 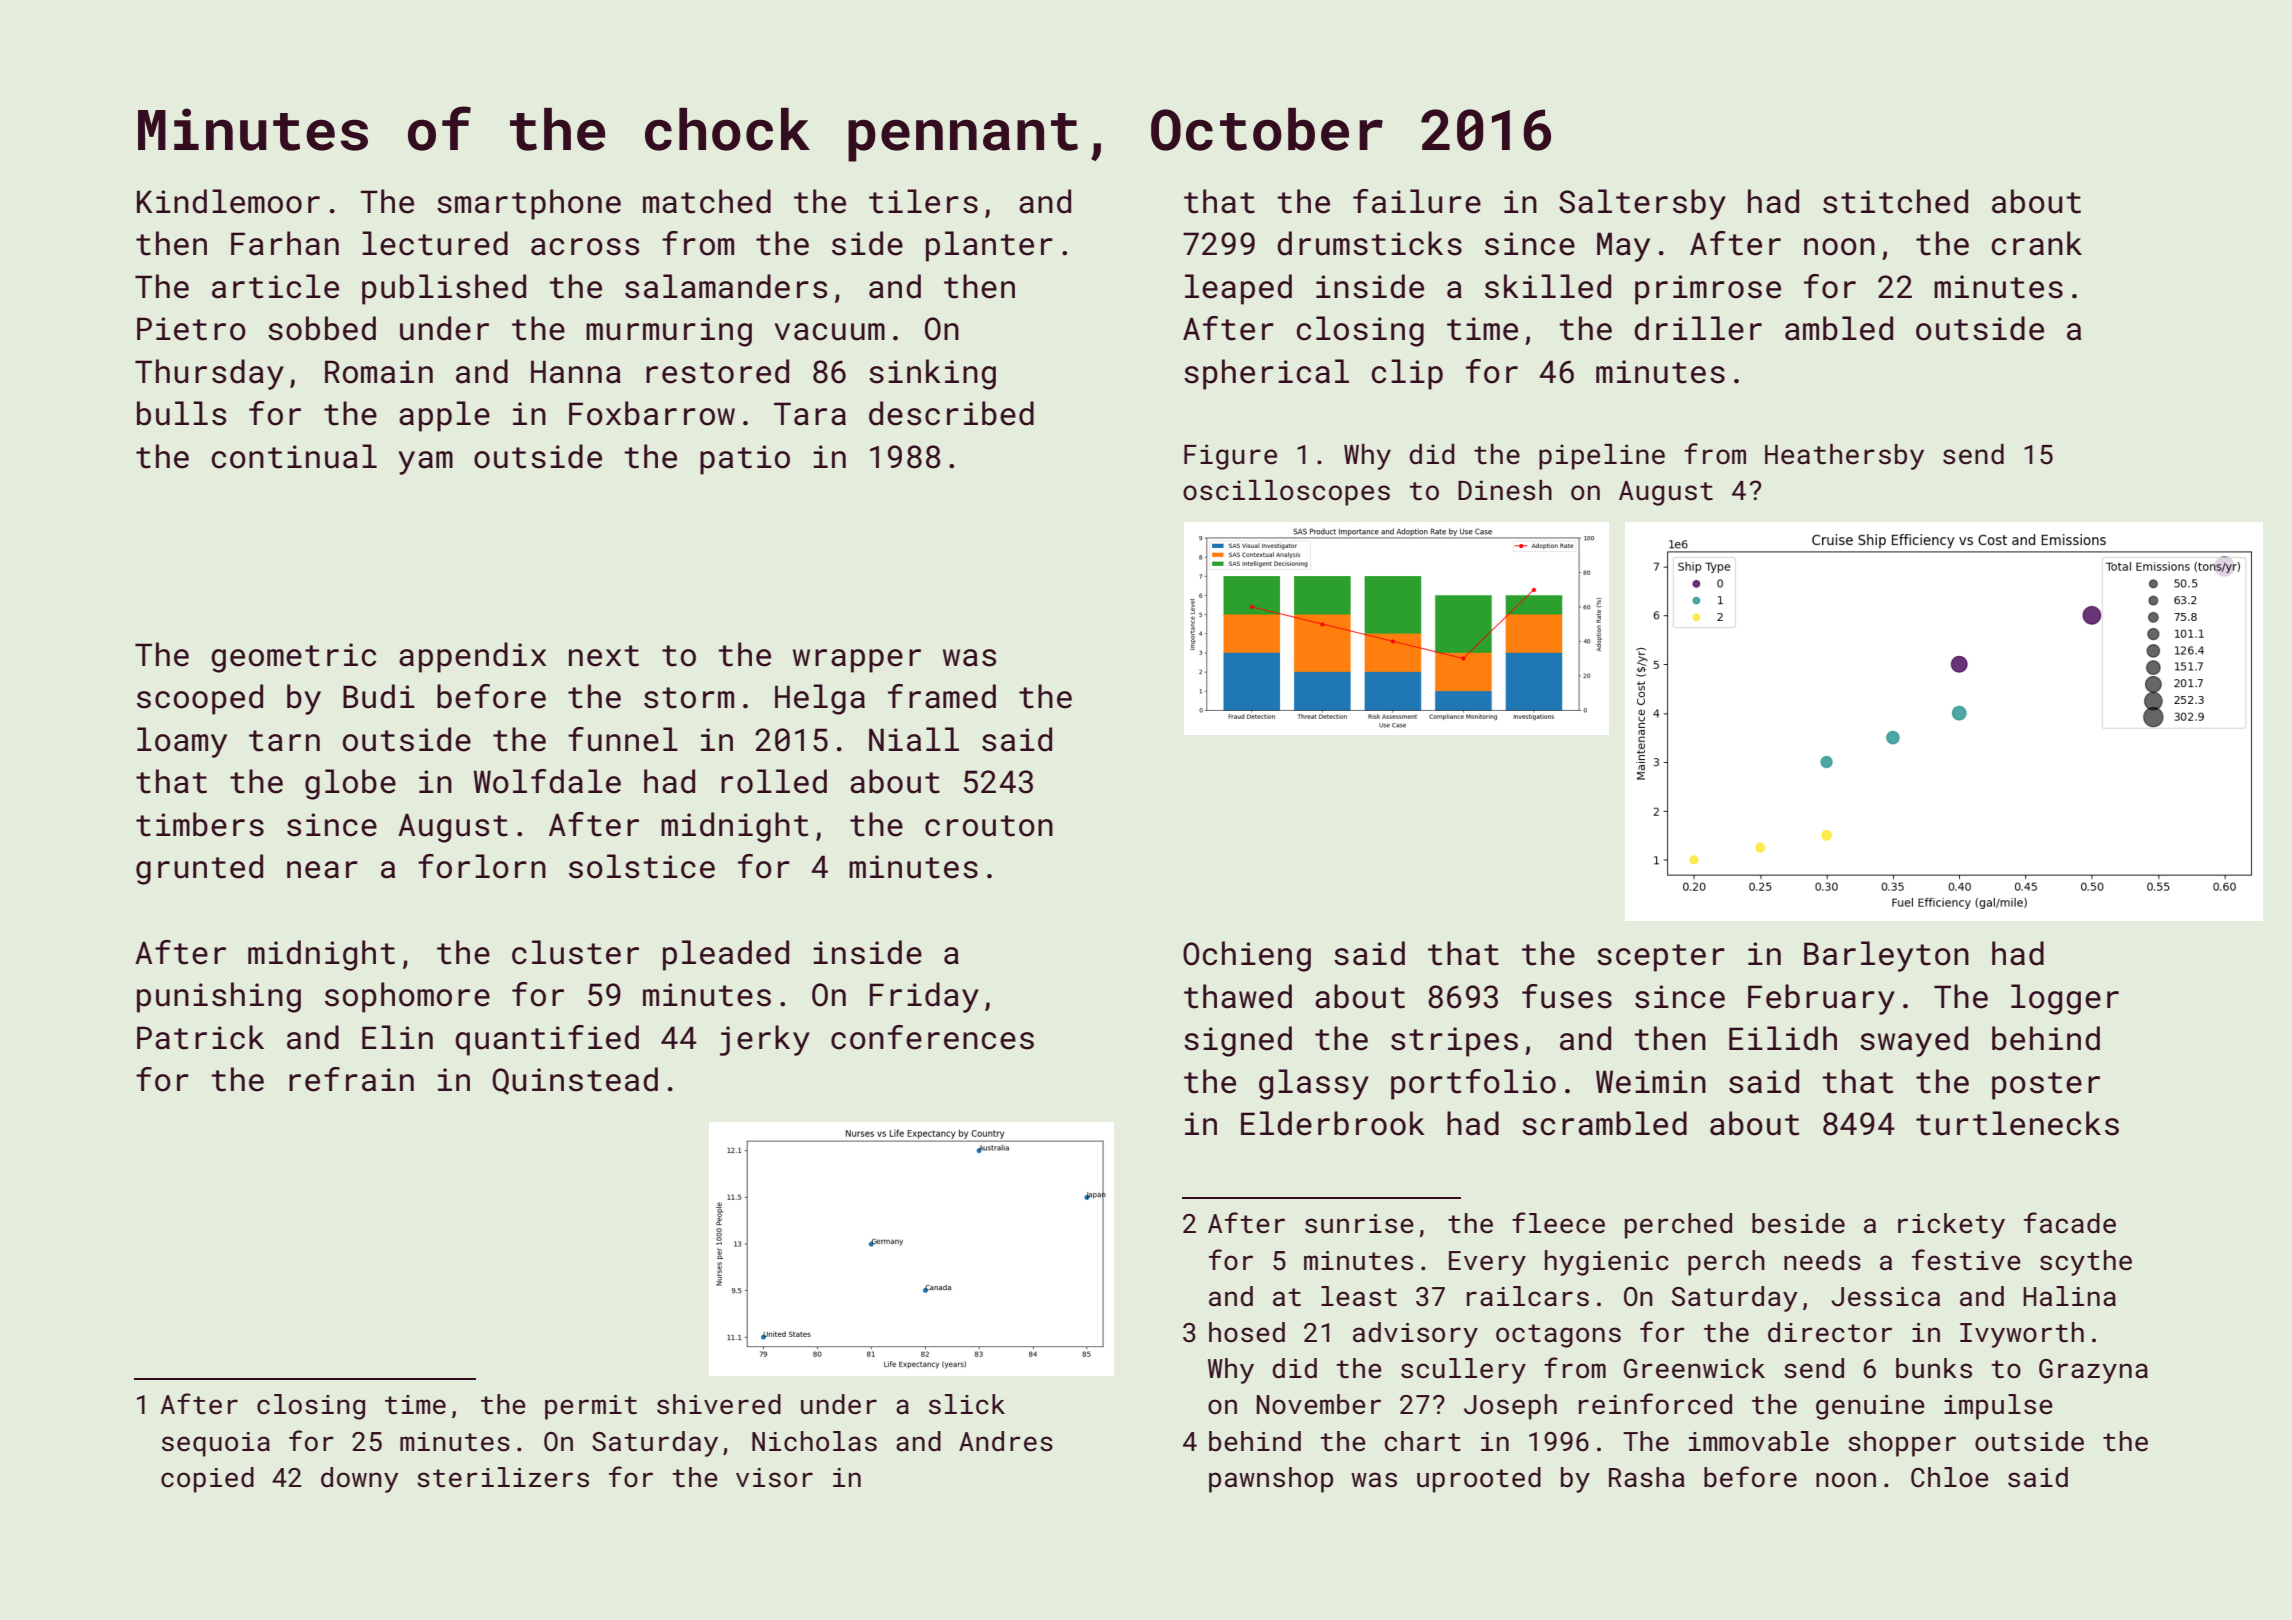 What do you see at coordinates (1998, 1407) in the screenshot?
I see `impulse` at bounding box center [1998, 1407].
